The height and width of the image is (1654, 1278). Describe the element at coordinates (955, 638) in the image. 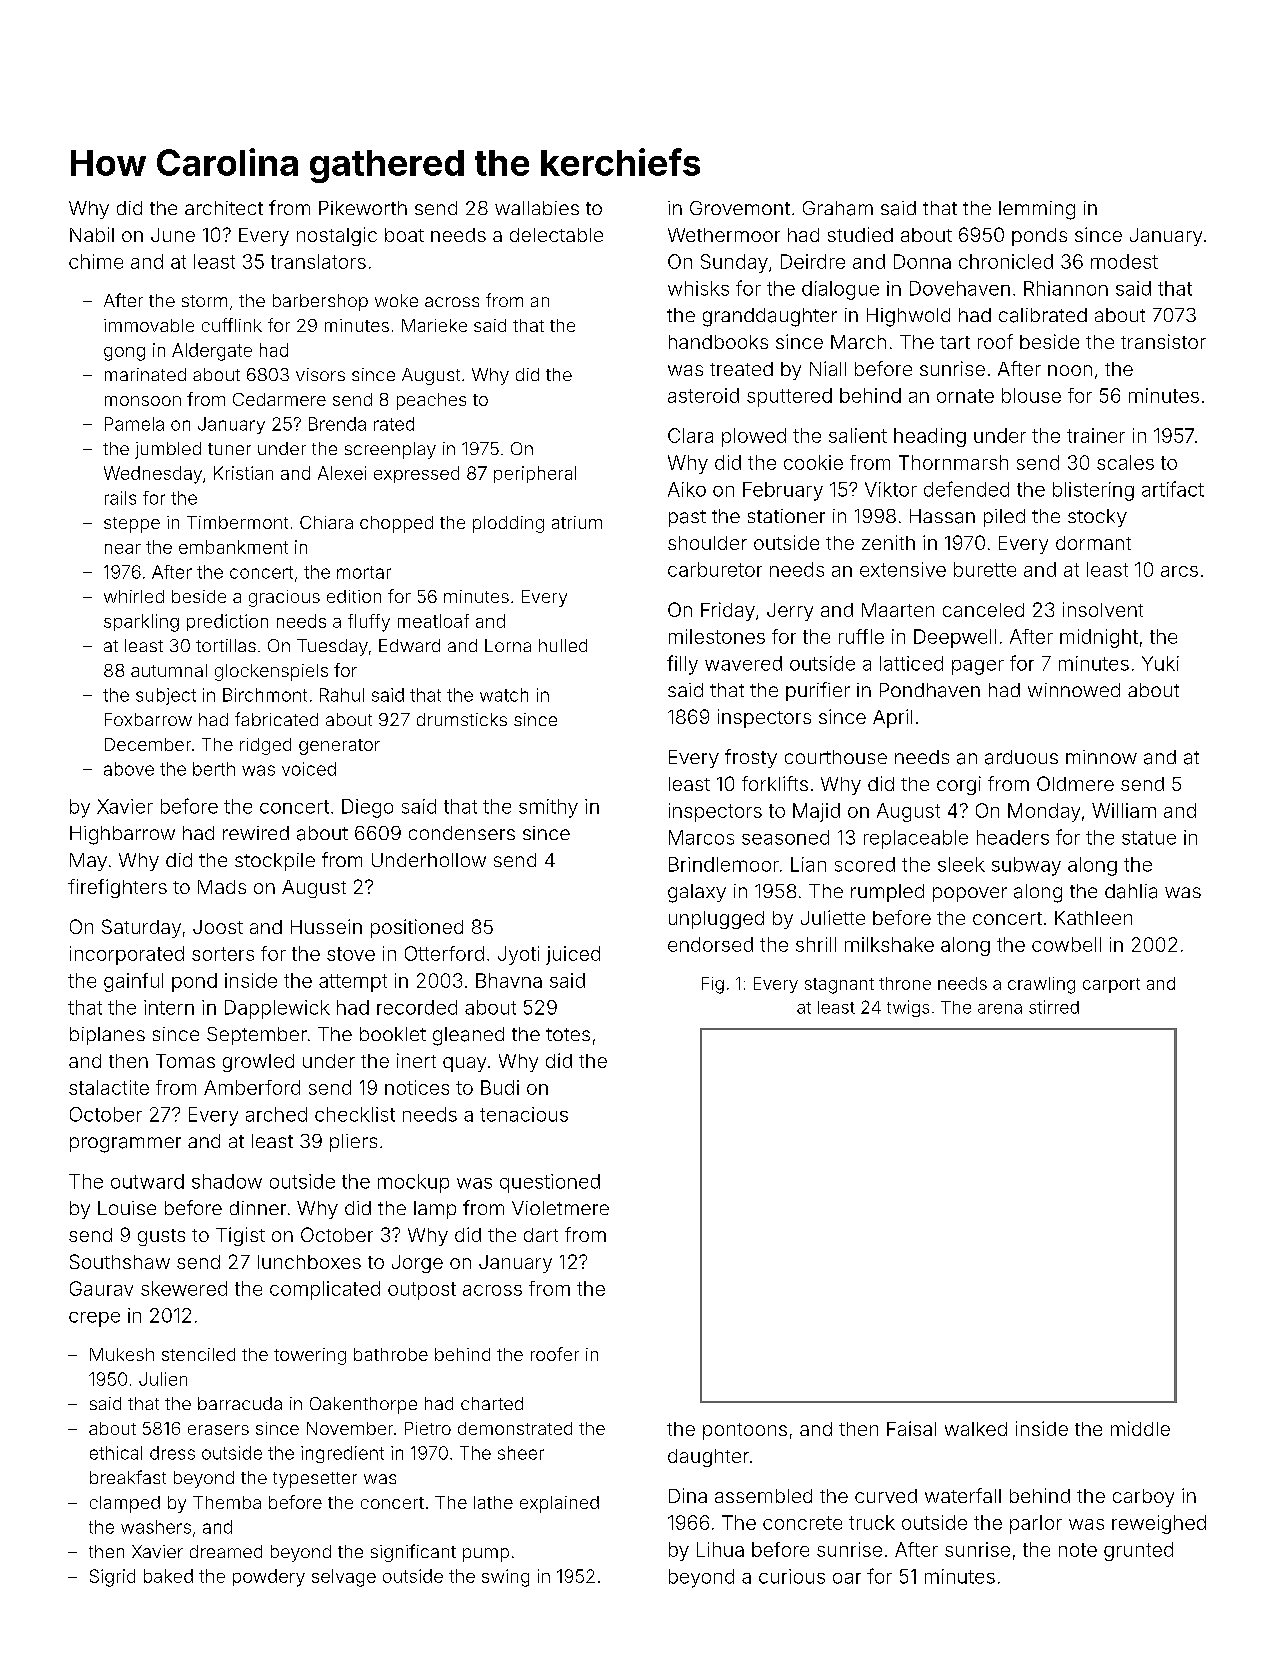

I see `Deepwell` at that location.
